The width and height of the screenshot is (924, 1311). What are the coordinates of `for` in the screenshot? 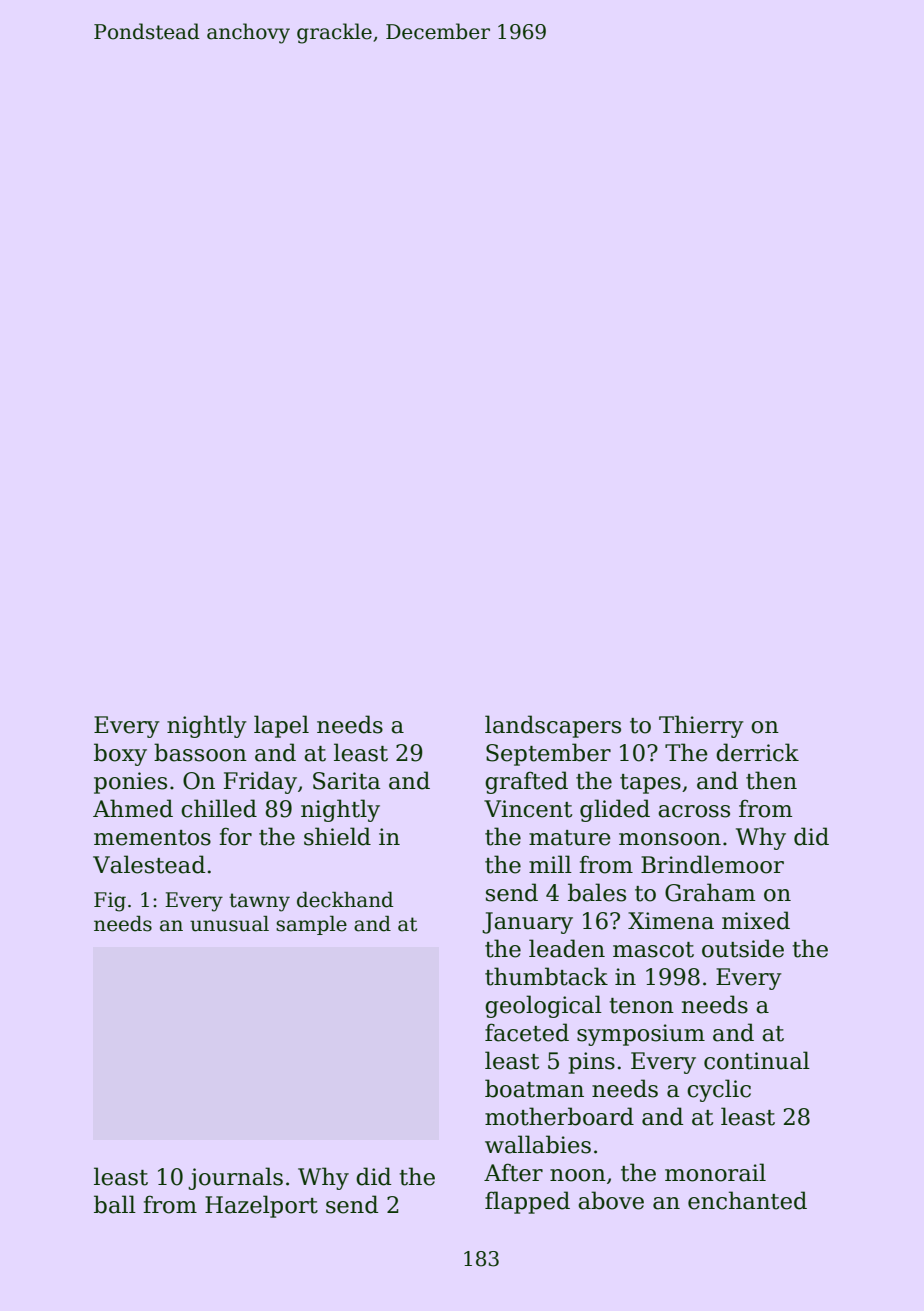 It's located at (235, 836).
